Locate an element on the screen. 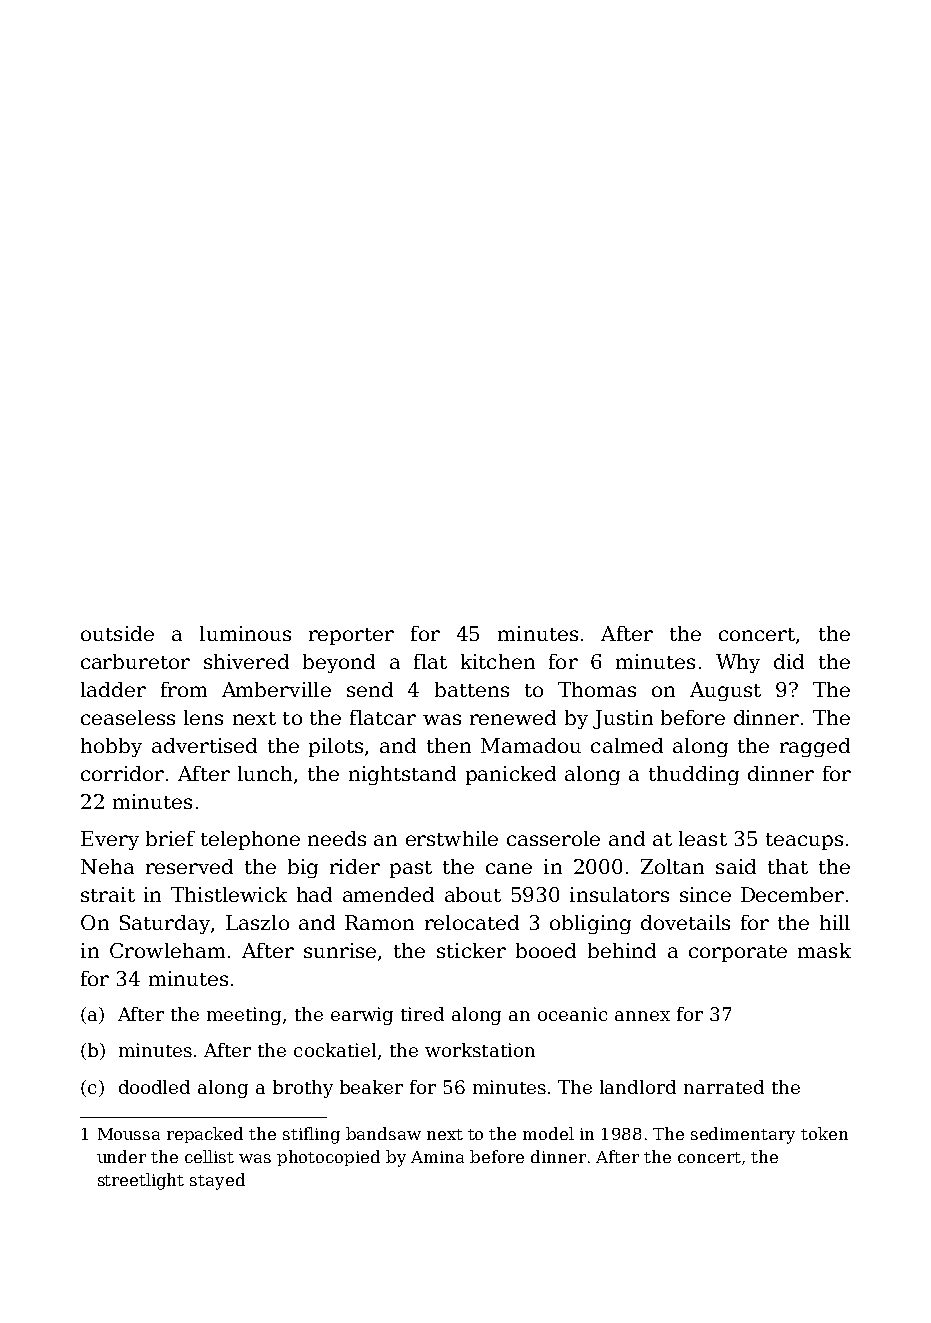  streetlight is located at coordinates (141, 1181).
